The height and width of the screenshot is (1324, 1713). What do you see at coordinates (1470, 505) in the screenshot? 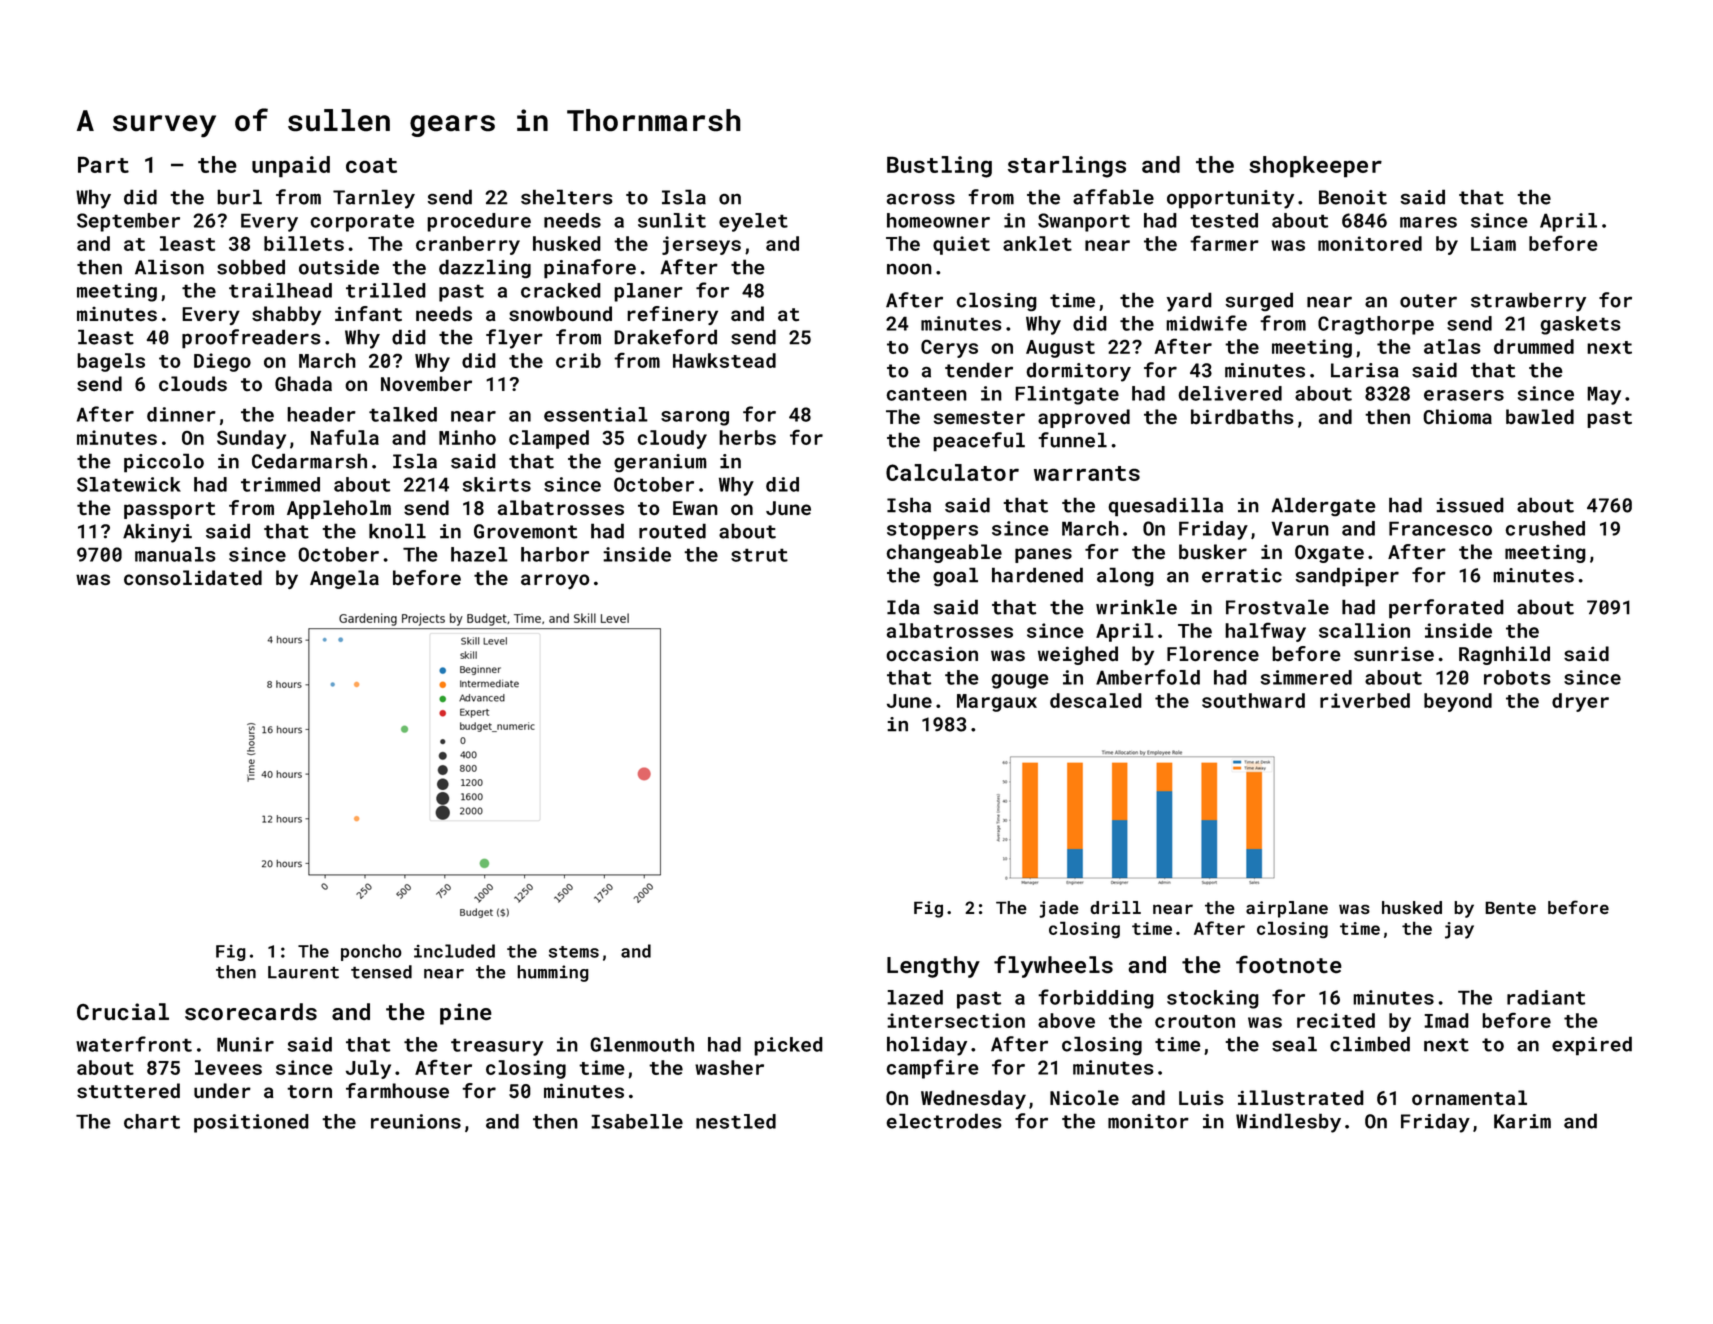
I see `issued` at bounding box center [1470, 505].
